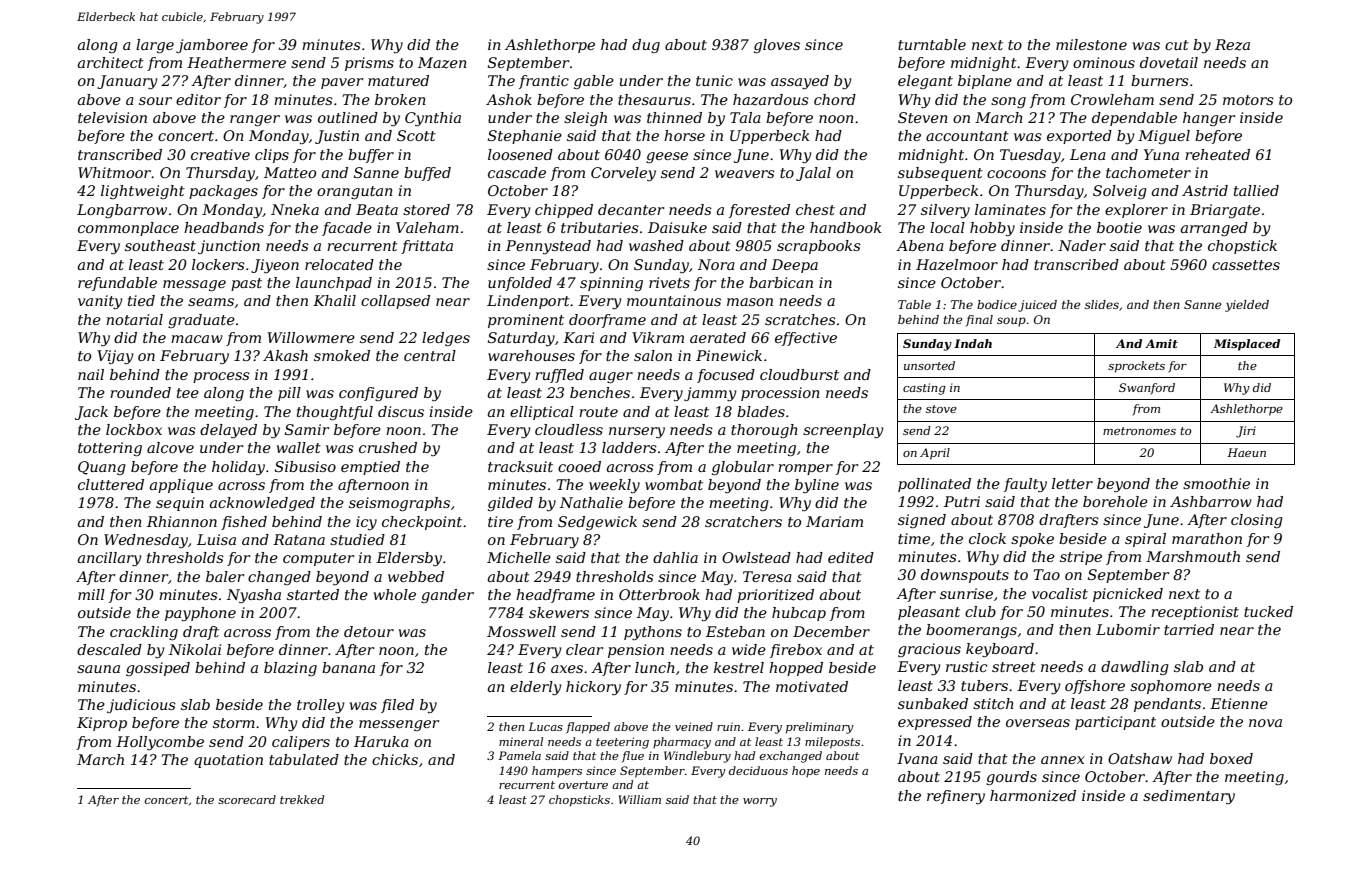  What do you see at coordinates (646, 46) in the page?
I see `dug` at bounding box center [646, 46].
